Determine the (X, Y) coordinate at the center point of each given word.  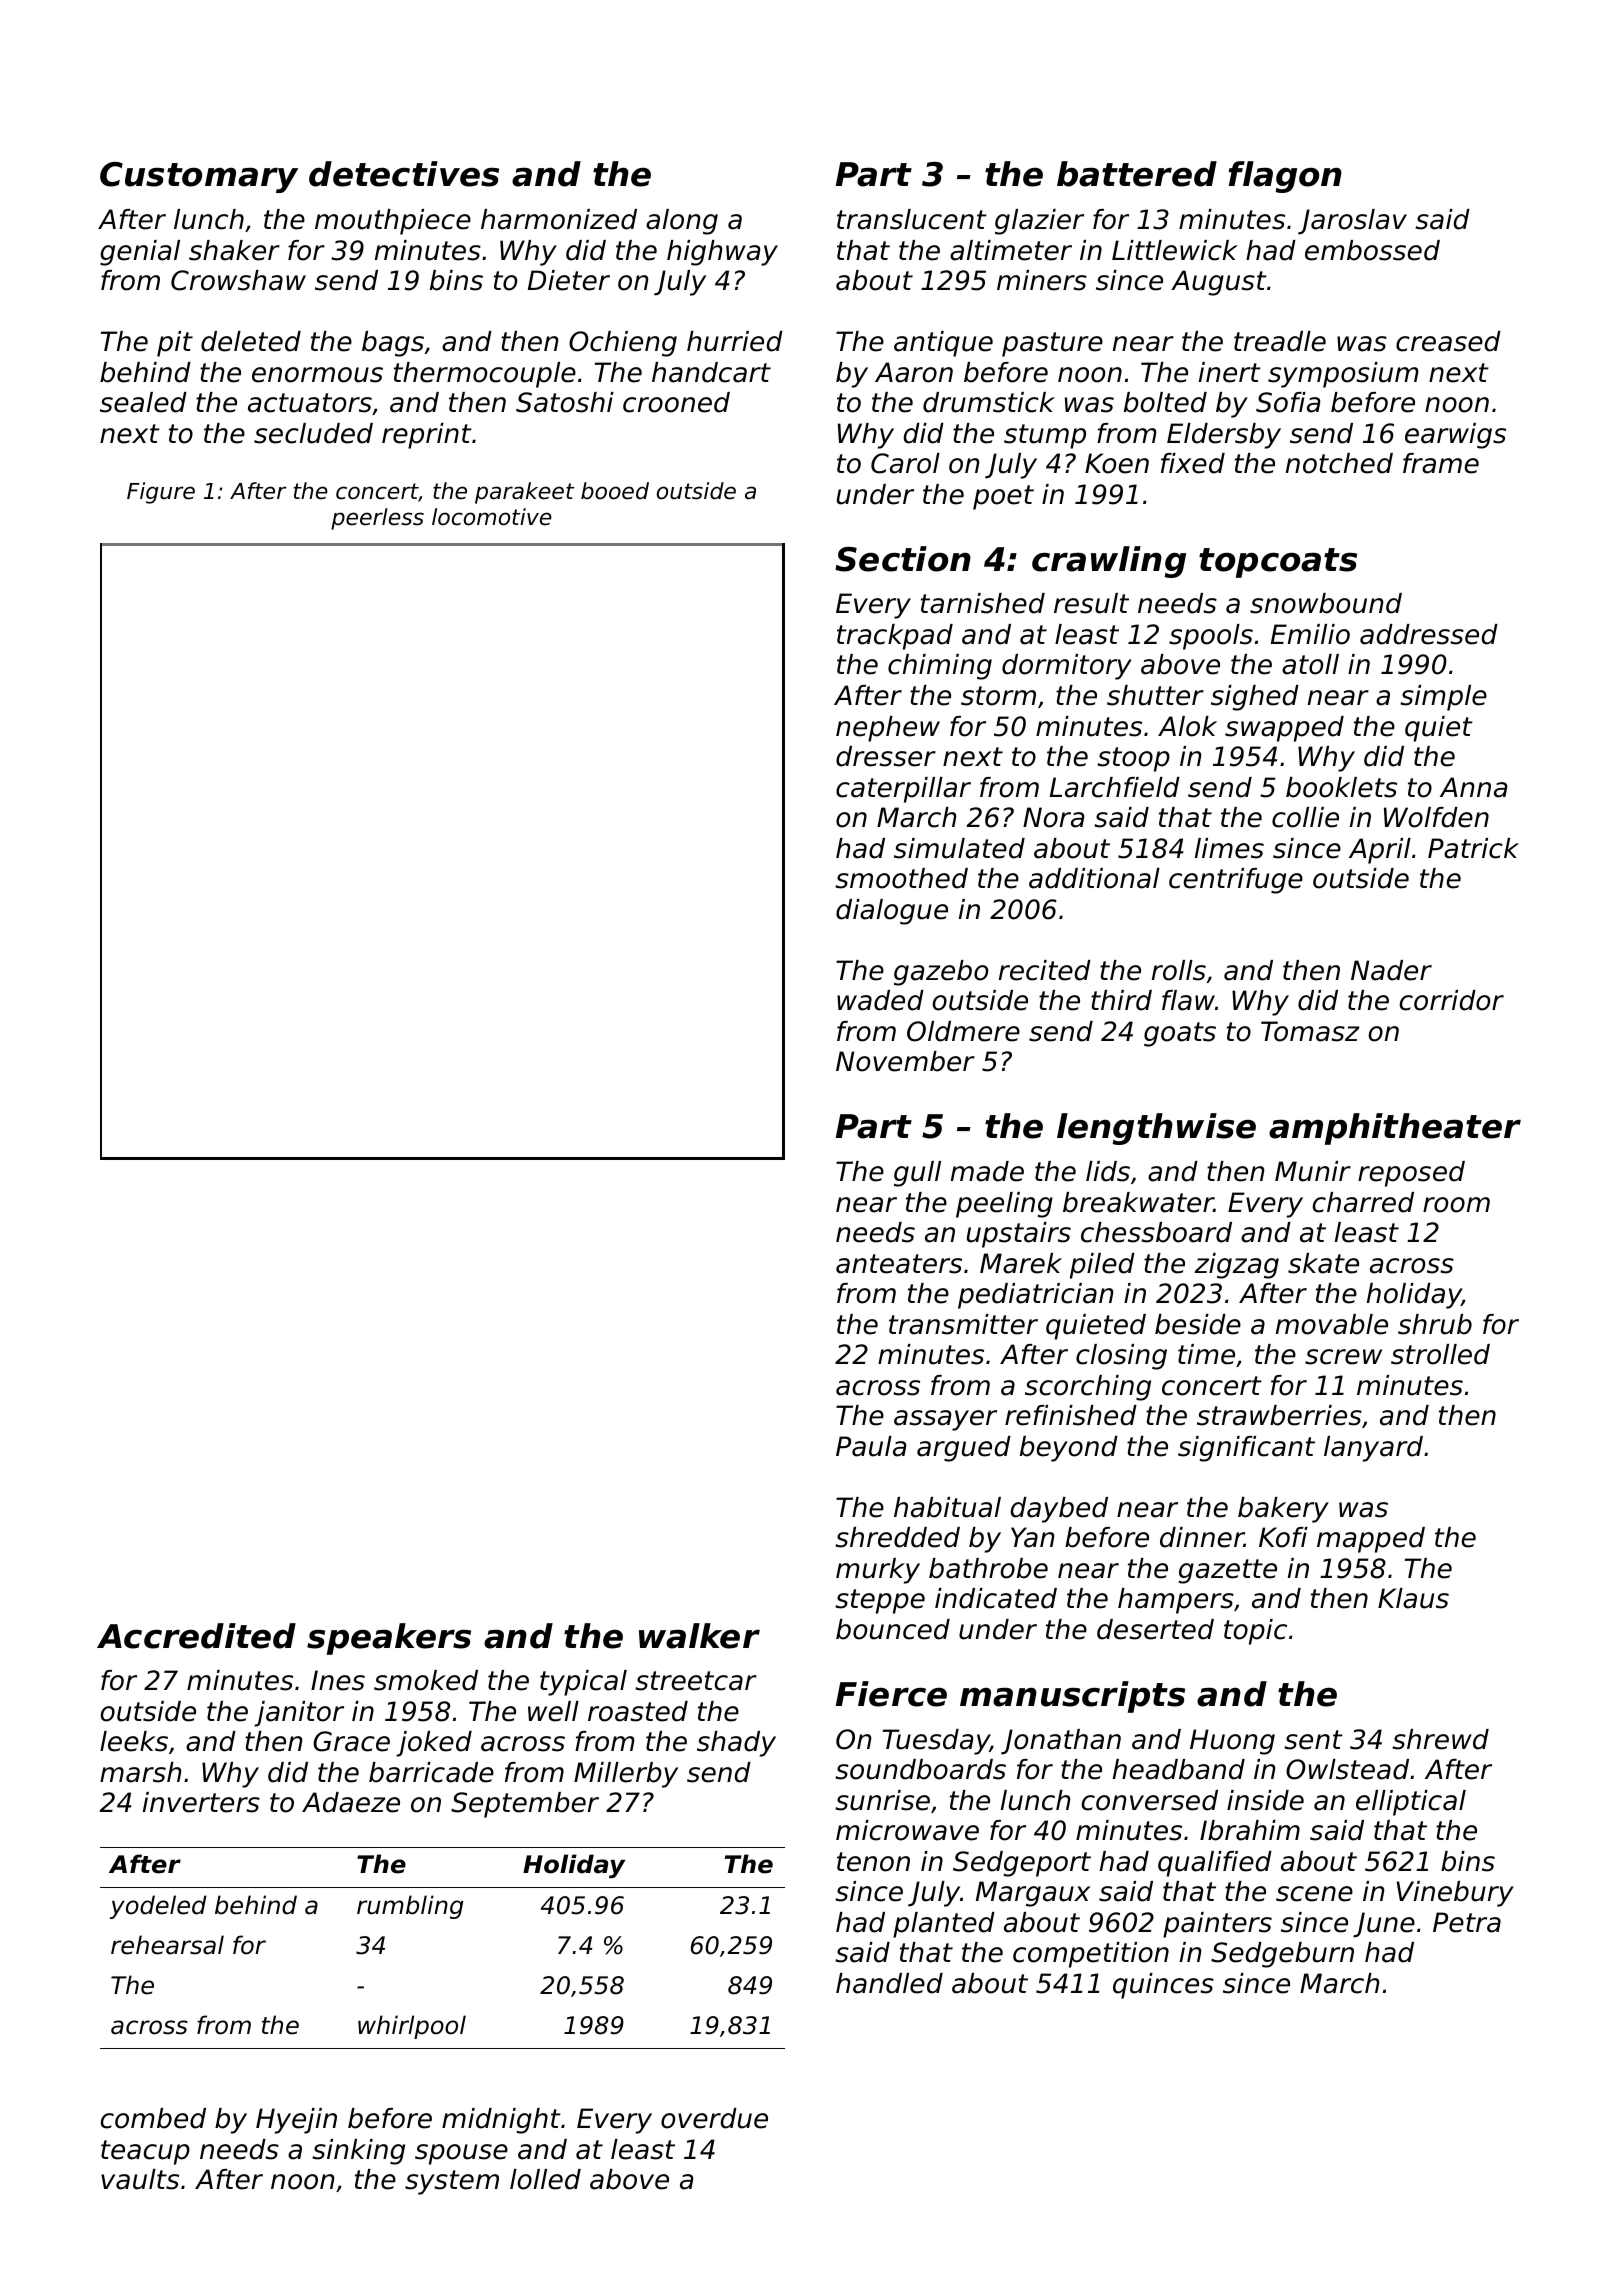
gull (917, 1174)
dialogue (892, 912)
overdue (714, 2118)
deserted (1155, 1629)
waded (880, 1000)
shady (736, 1744)
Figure (161, 493)
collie (1305, 817)
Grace (351, 1741)
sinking (358, 2152)
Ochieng (623, 344)
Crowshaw (238, 280)
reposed (1411, 1174)
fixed (1193, 463)
